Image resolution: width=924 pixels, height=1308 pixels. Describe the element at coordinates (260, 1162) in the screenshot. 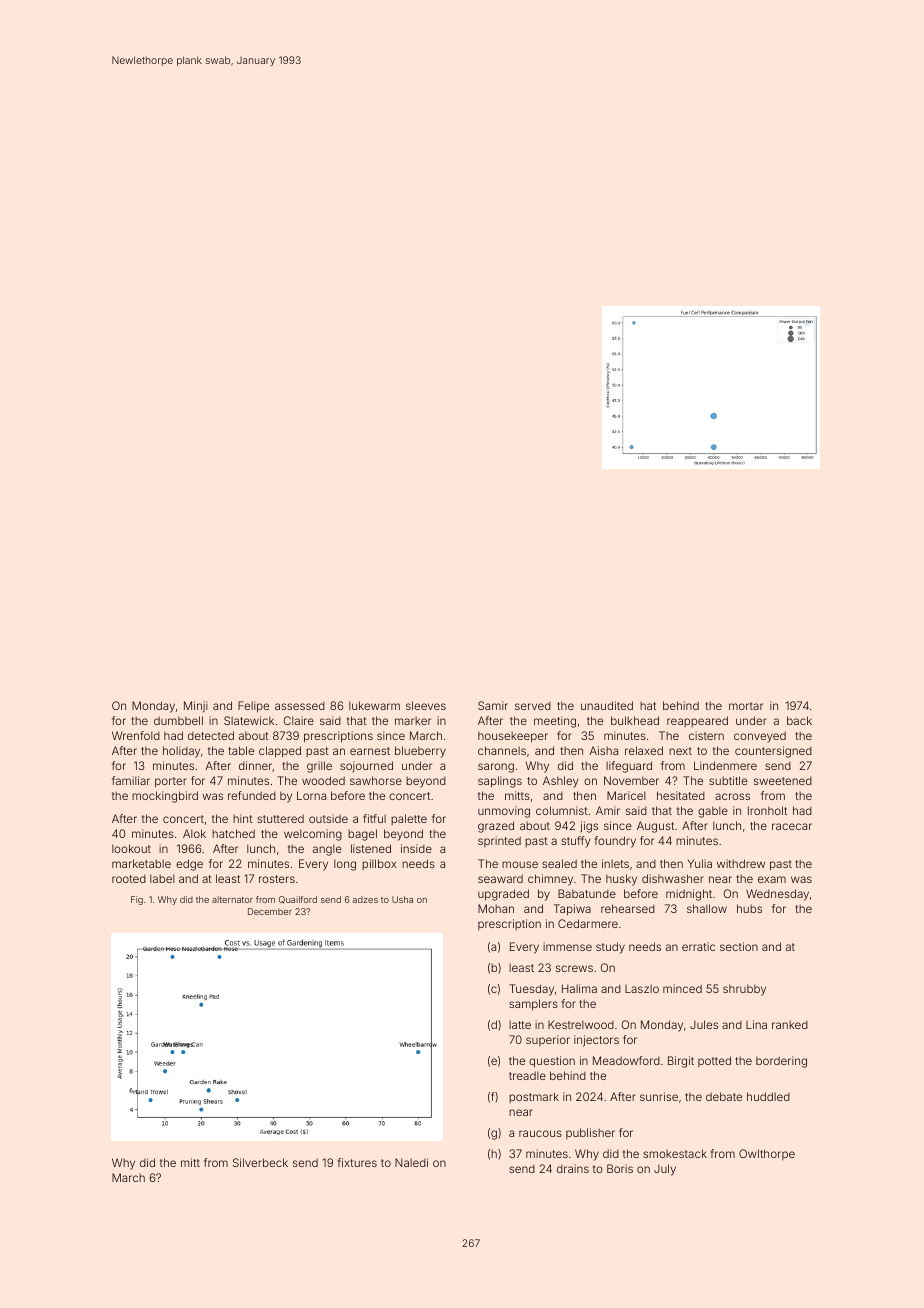

I see `Silverbeck` at that location.
